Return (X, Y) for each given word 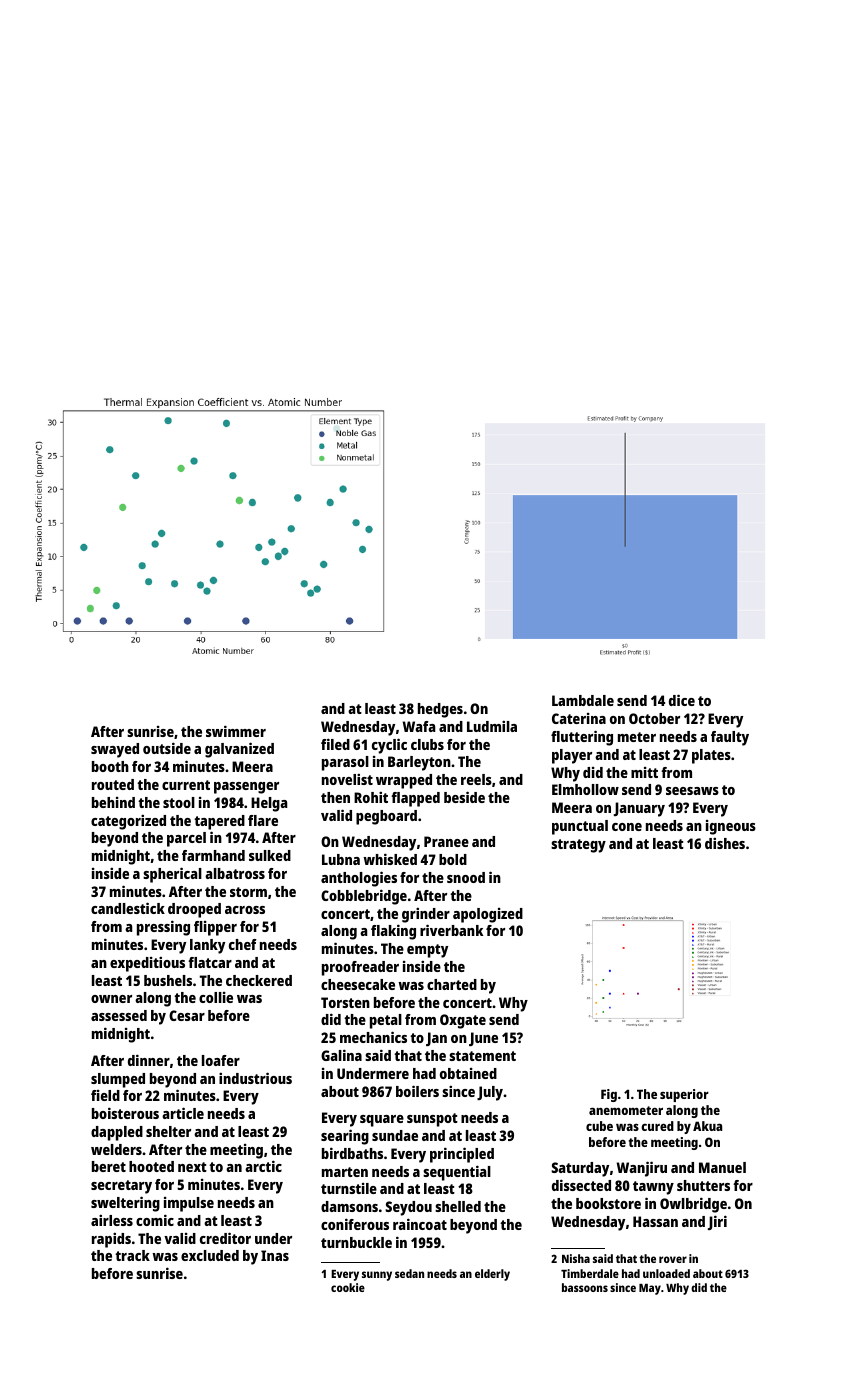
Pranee (446, 841)
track (132, 1255)
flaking (393, 932)
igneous (731, 827)
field (105, 1095)
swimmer (236, 731)
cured (657, 1126)
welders (116, 1149)
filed (335, 744)
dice (682, 700)
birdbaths (352, 1153)
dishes (725, 843)
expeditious (147, 964)
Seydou (408, 1208)
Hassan (655, 1221)
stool (179, 802)
